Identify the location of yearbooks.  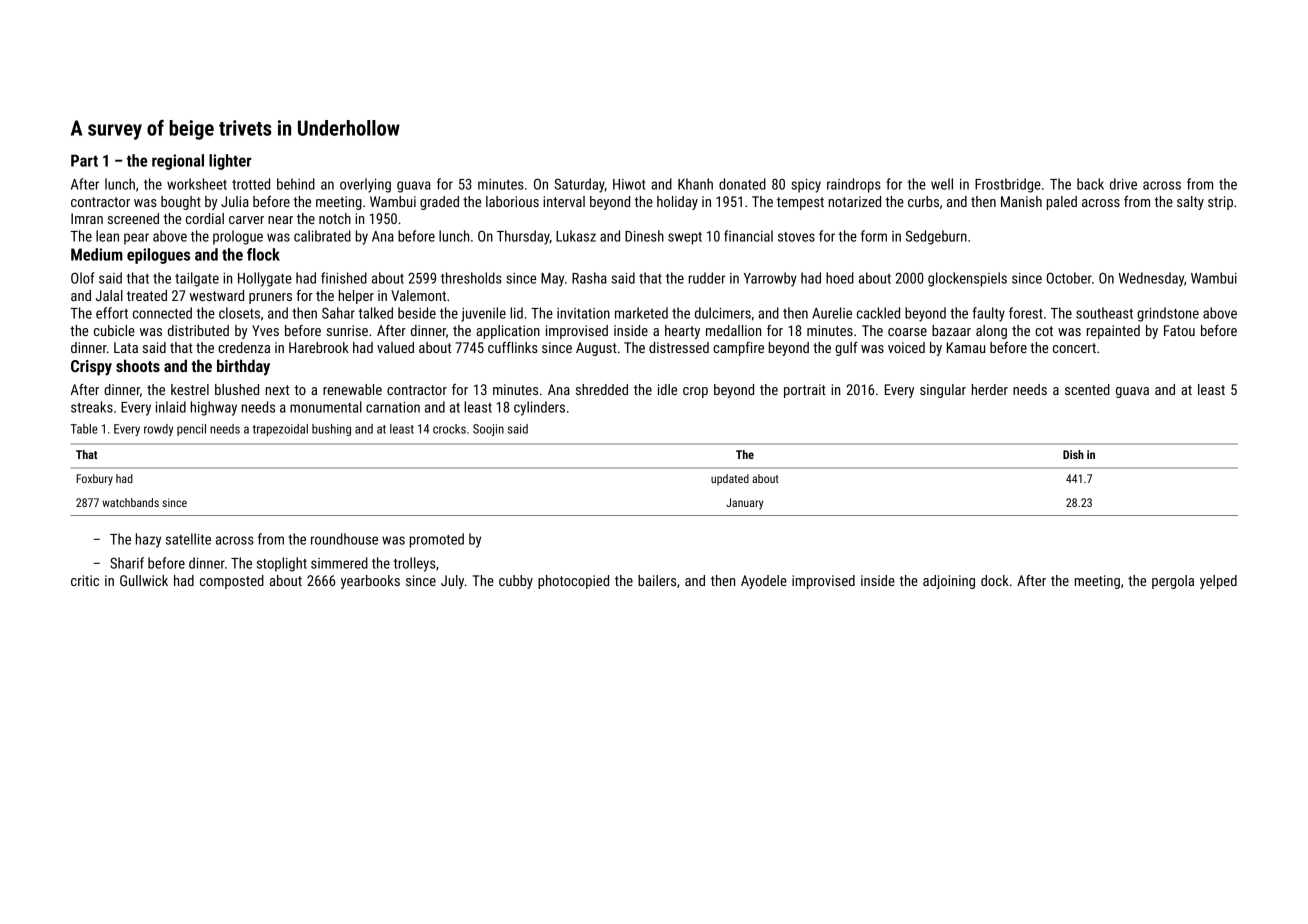
(370, 582).
